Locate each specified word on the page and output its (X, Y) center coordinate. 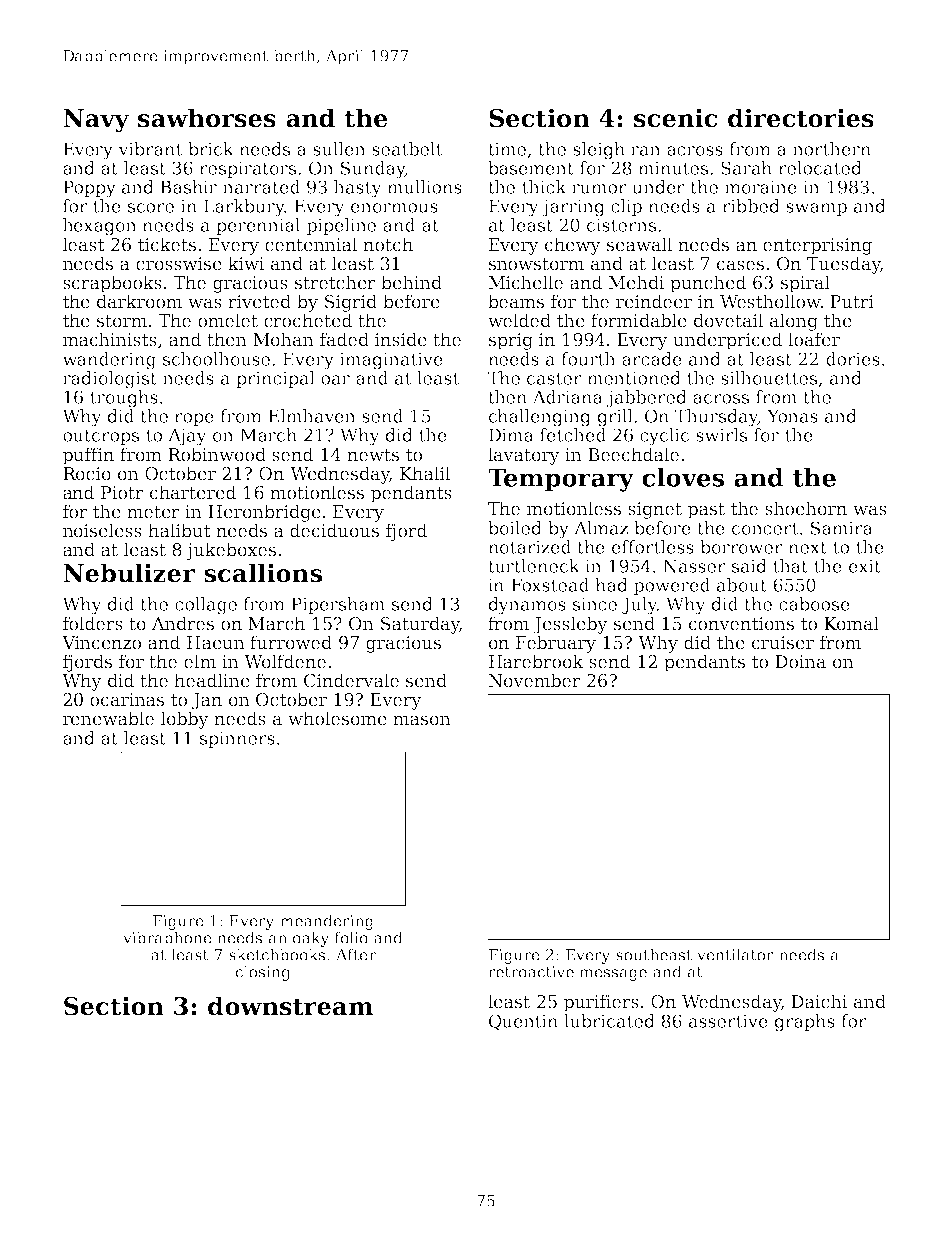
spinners (237, 739)
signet (655, 510)
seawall (639, 244)
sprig (511, 341)
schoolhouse (216, 359)
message (613, 975)
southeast (654, 954)
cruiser (783, 643)
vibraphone (167, 939)
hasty (358, 189)
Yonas (792, 416)
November (535, 680)
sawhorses (207, 118)
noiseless (102, 530)
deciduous (334, 530)
